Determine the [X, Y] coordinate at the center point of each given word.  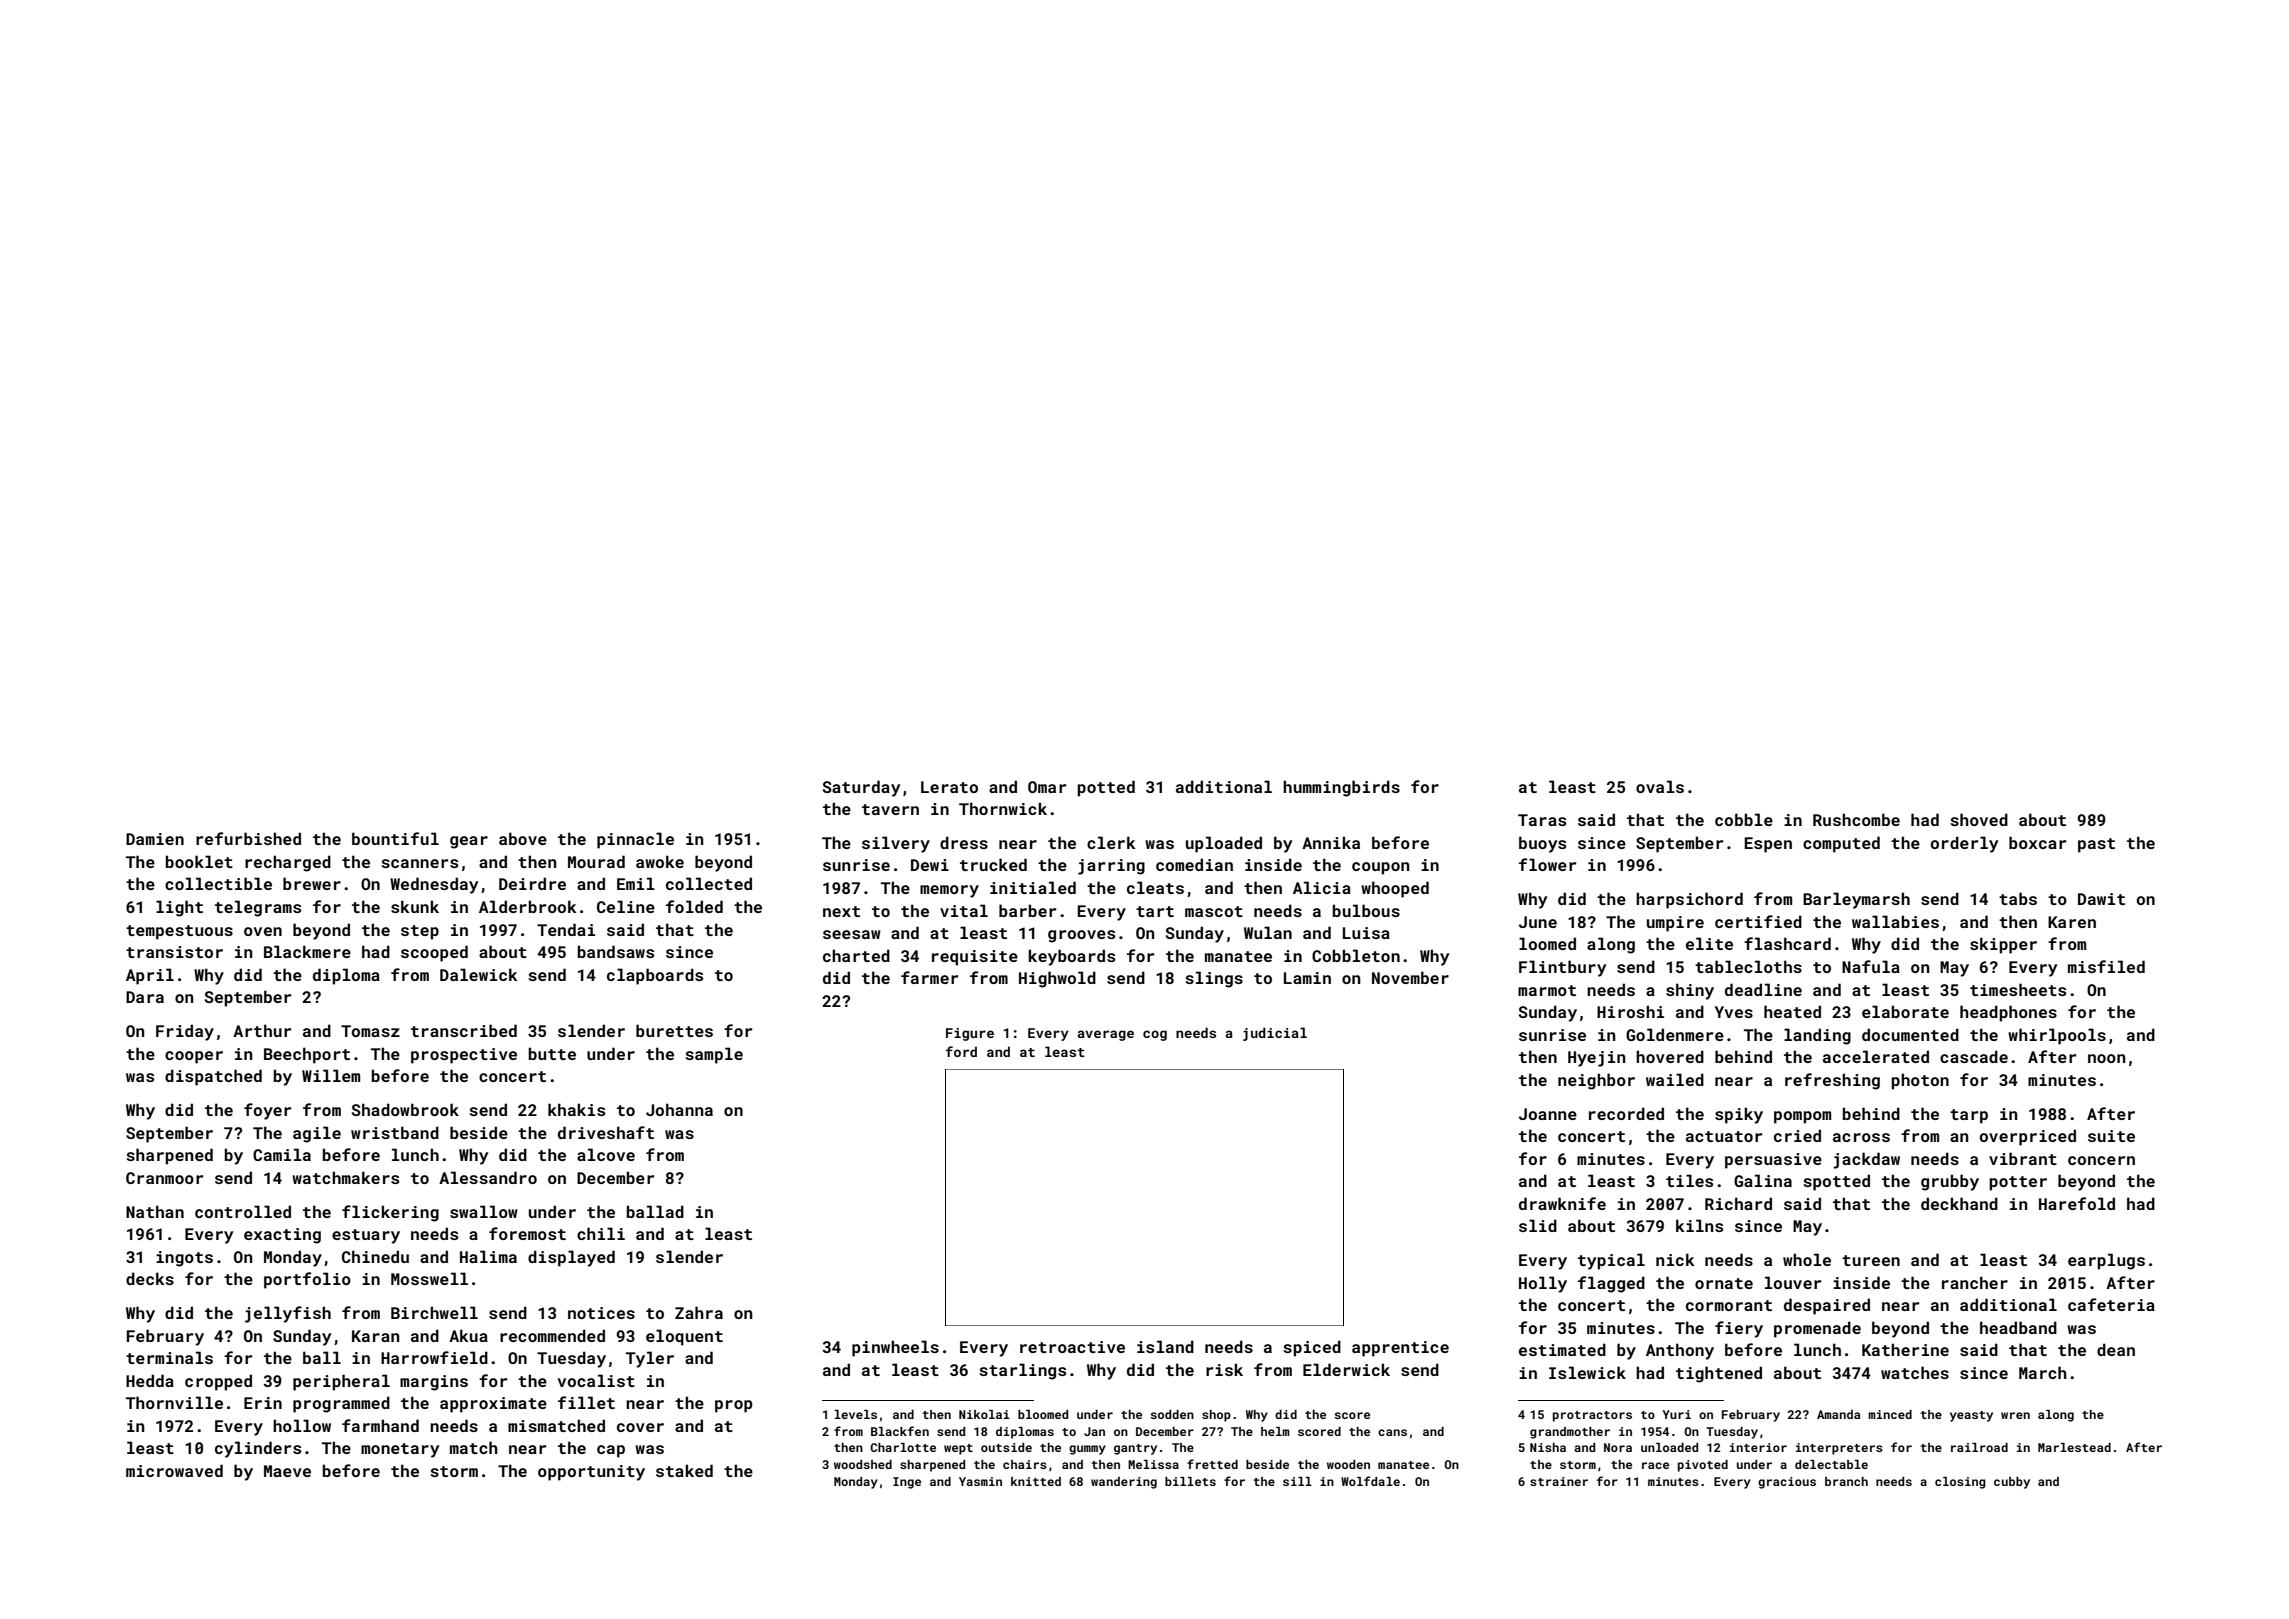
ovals [1660, 786]
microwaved [174, 1470]
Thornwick [1003, 808]
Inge [907, 1483]
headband [2018, 1327]
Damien [155, 839]
